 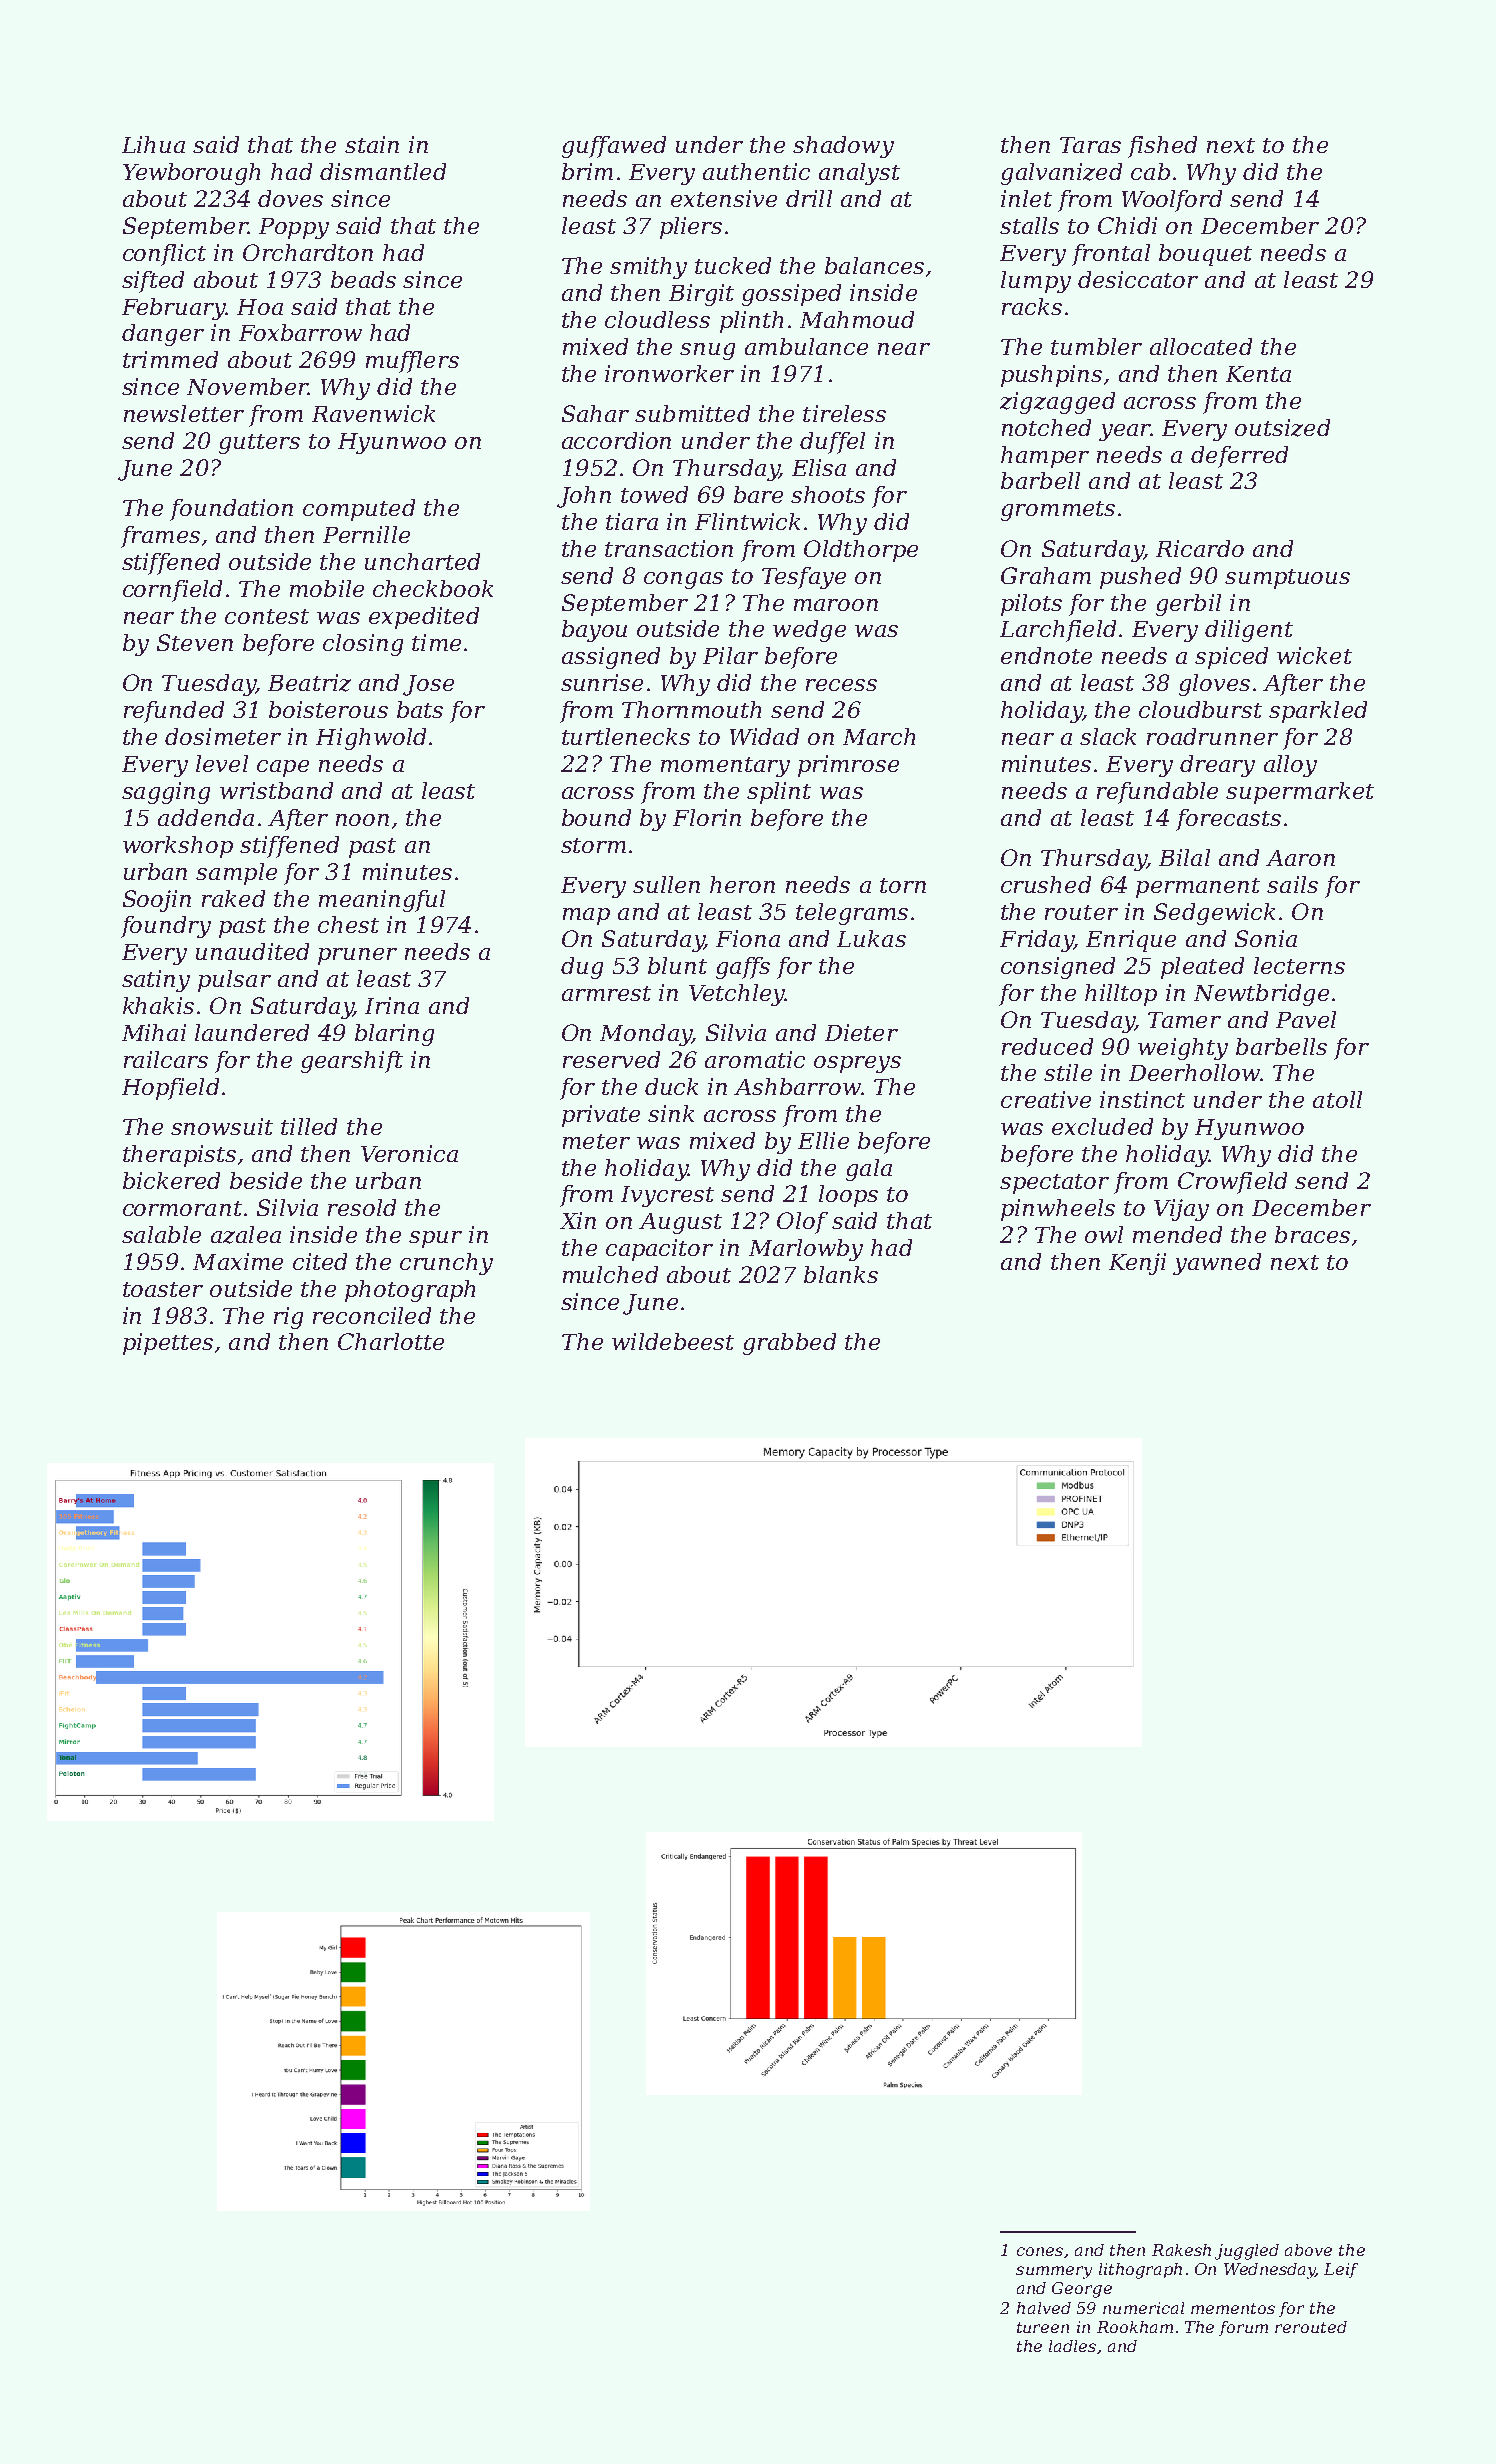 What do you see at coordinates (352, 1062) in the screenshot?
I see `gearshift` at bounding box center [352, 1062].
